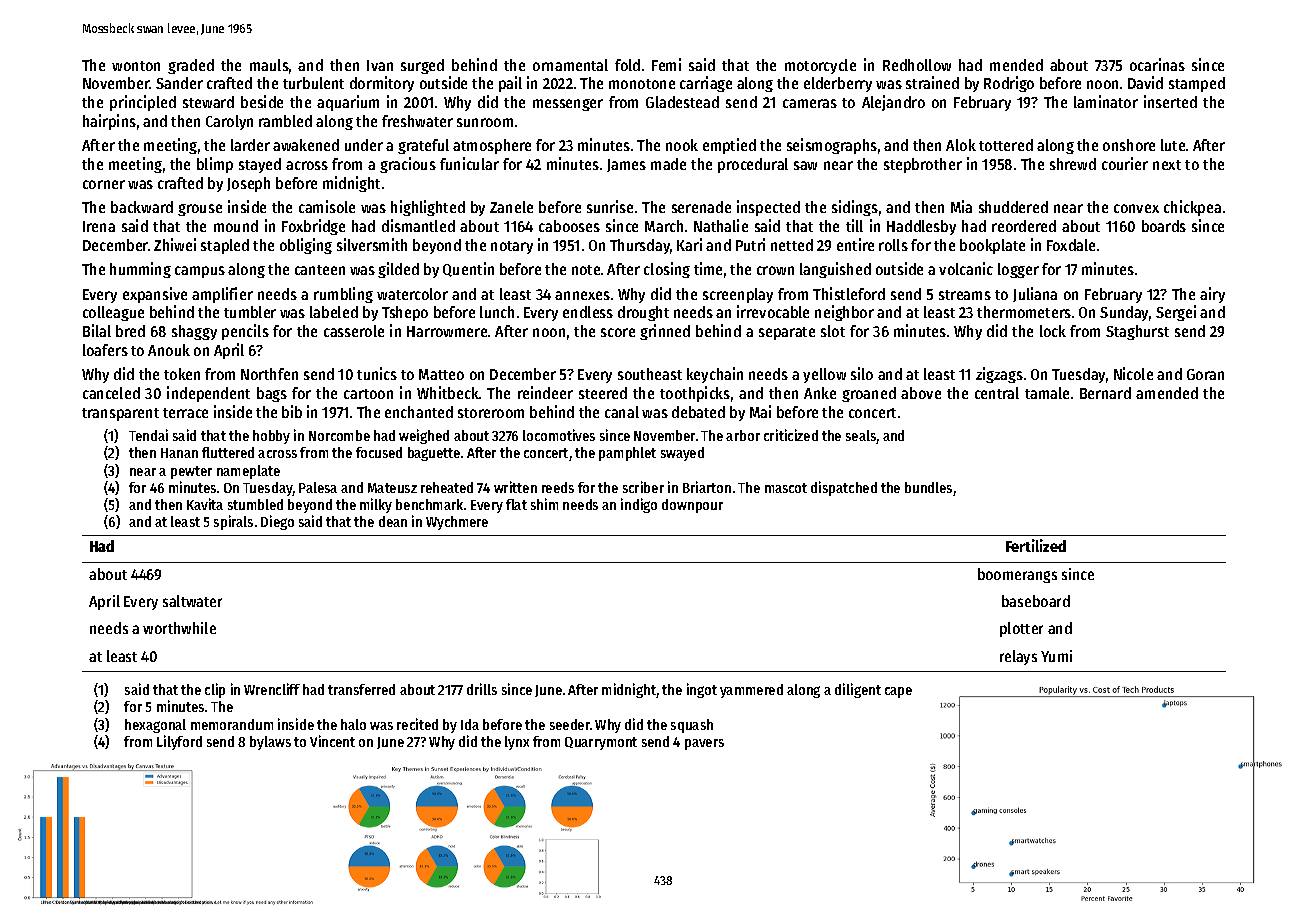 The image size is (1308, 924). What do you see at coordinates (482, 689) in the page?
I see `drills` at bounding box center [482, 689].
